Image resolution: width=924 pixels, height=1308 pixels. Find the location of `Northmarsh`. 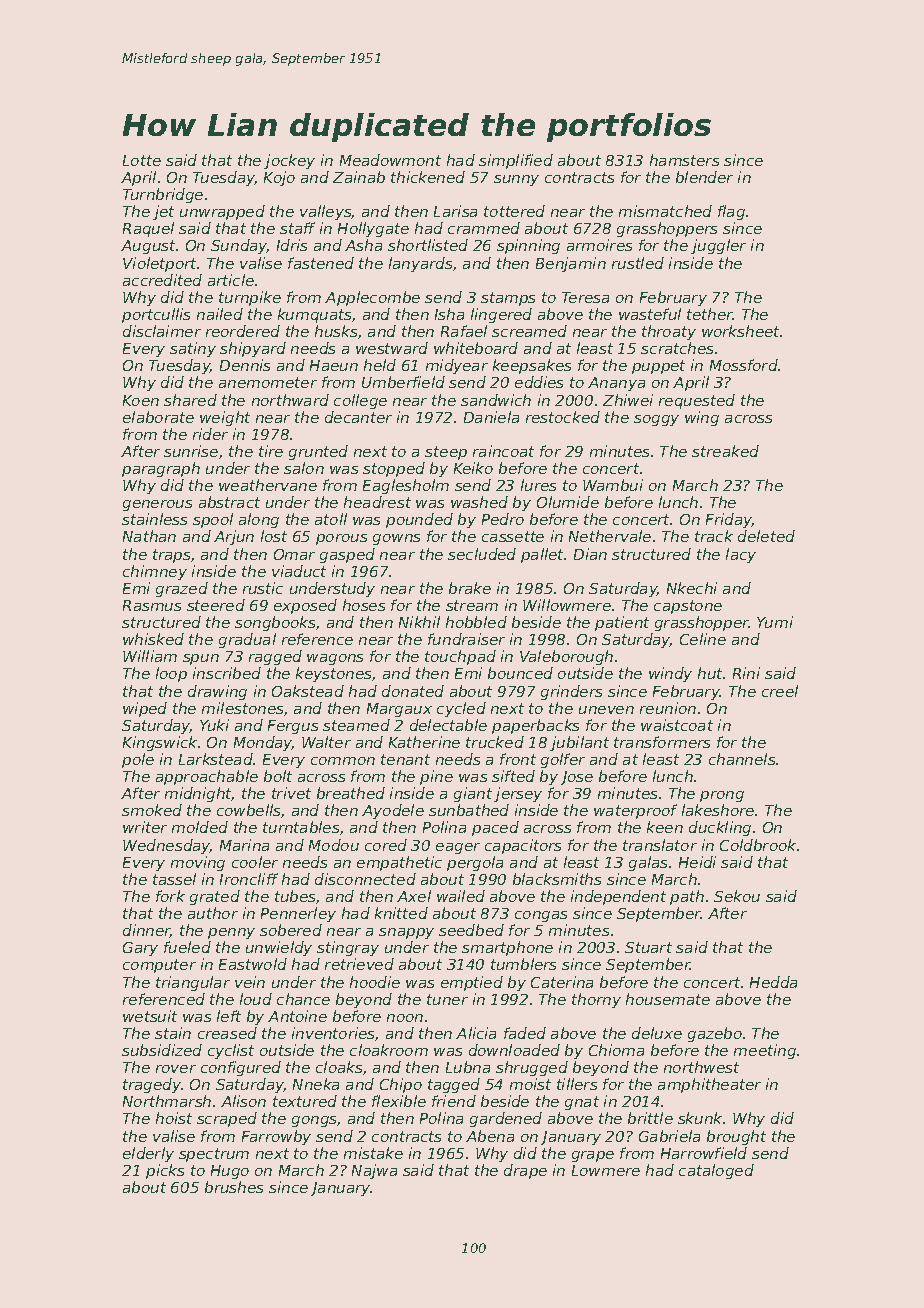

Northmarsh is located at coordinates (167, 1101).
